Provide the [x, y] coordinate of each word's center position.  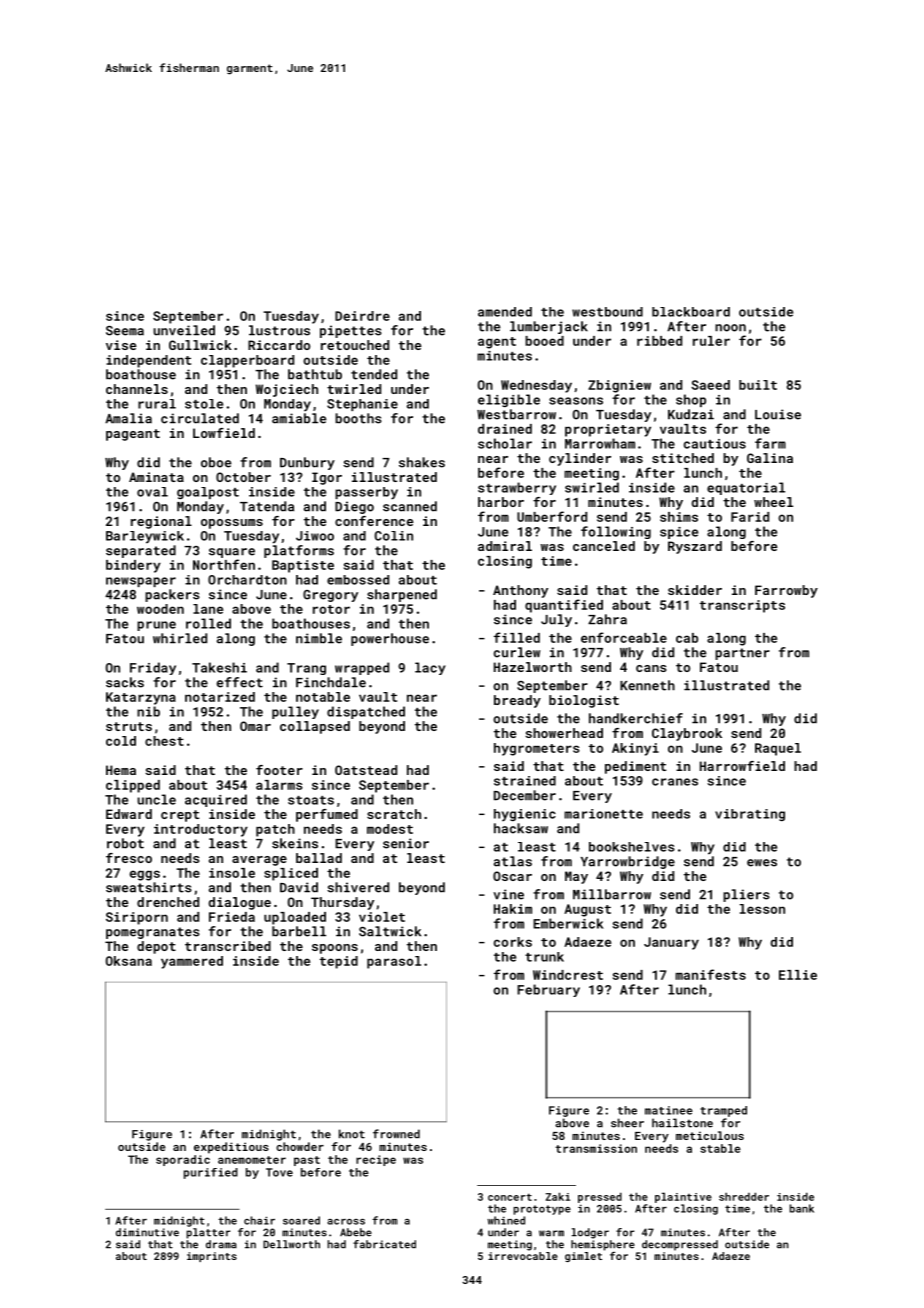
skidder [695, 590]
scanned [410, 506]
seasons [576, 401]
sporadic [183, 1160]
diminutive [147, 1232]
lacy [430, 668]
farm [770, 443]
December [525, 795]
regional [161, 522]
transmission [596, 1148]
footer [279, 770]
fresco [129, 858]
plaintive [683, 1197]
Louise [778, 414]
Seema [125, 331]
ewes [762, 863]
